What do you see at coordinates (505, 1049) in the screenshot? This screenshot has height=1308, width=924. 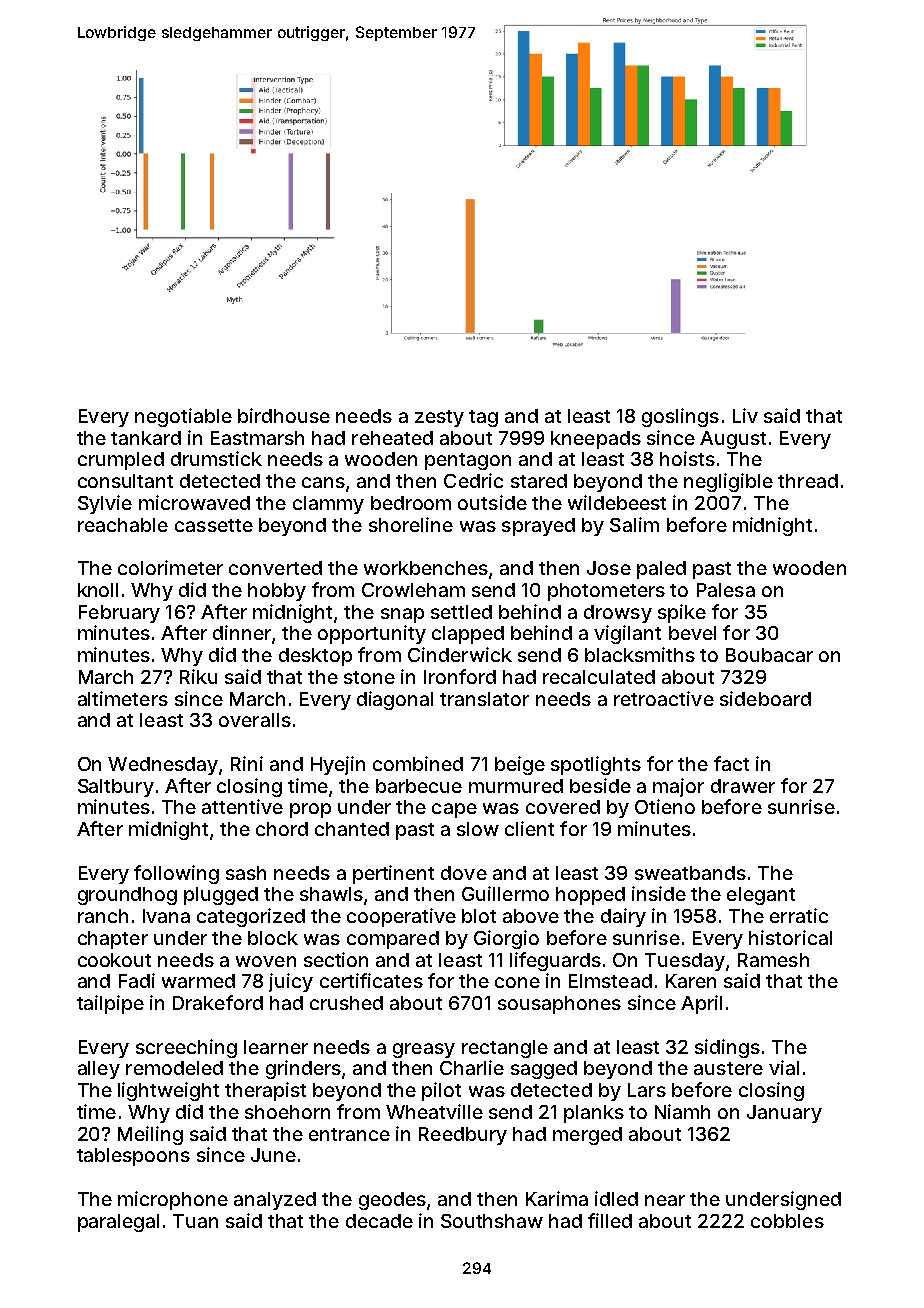 I see `rectangle` at bounding box center [505, 1049].
